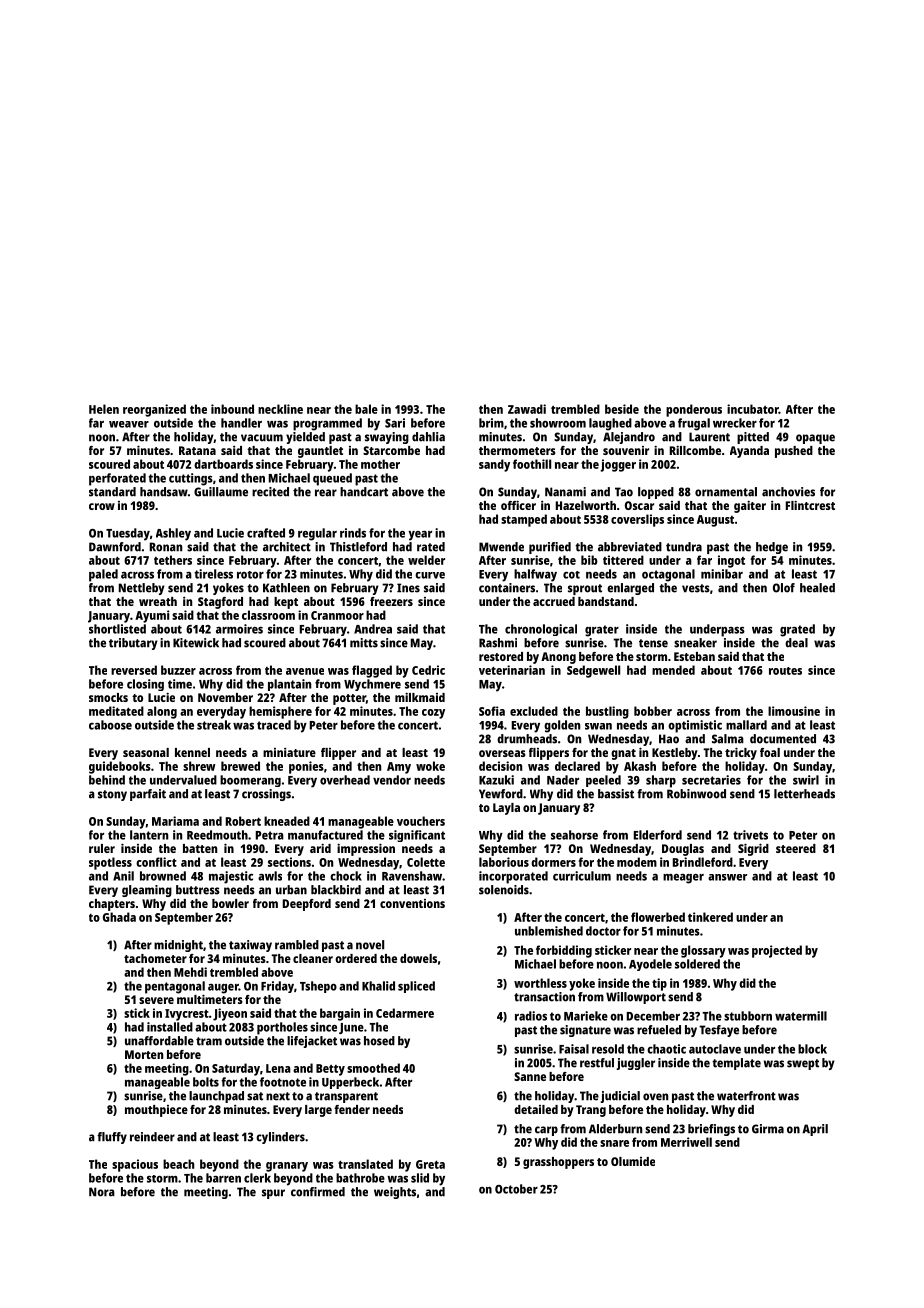 This screenshot has width=924, height=1308. Describe the element at coordinates (640, 766) in the screenshot. I see `Akash` at that location.
